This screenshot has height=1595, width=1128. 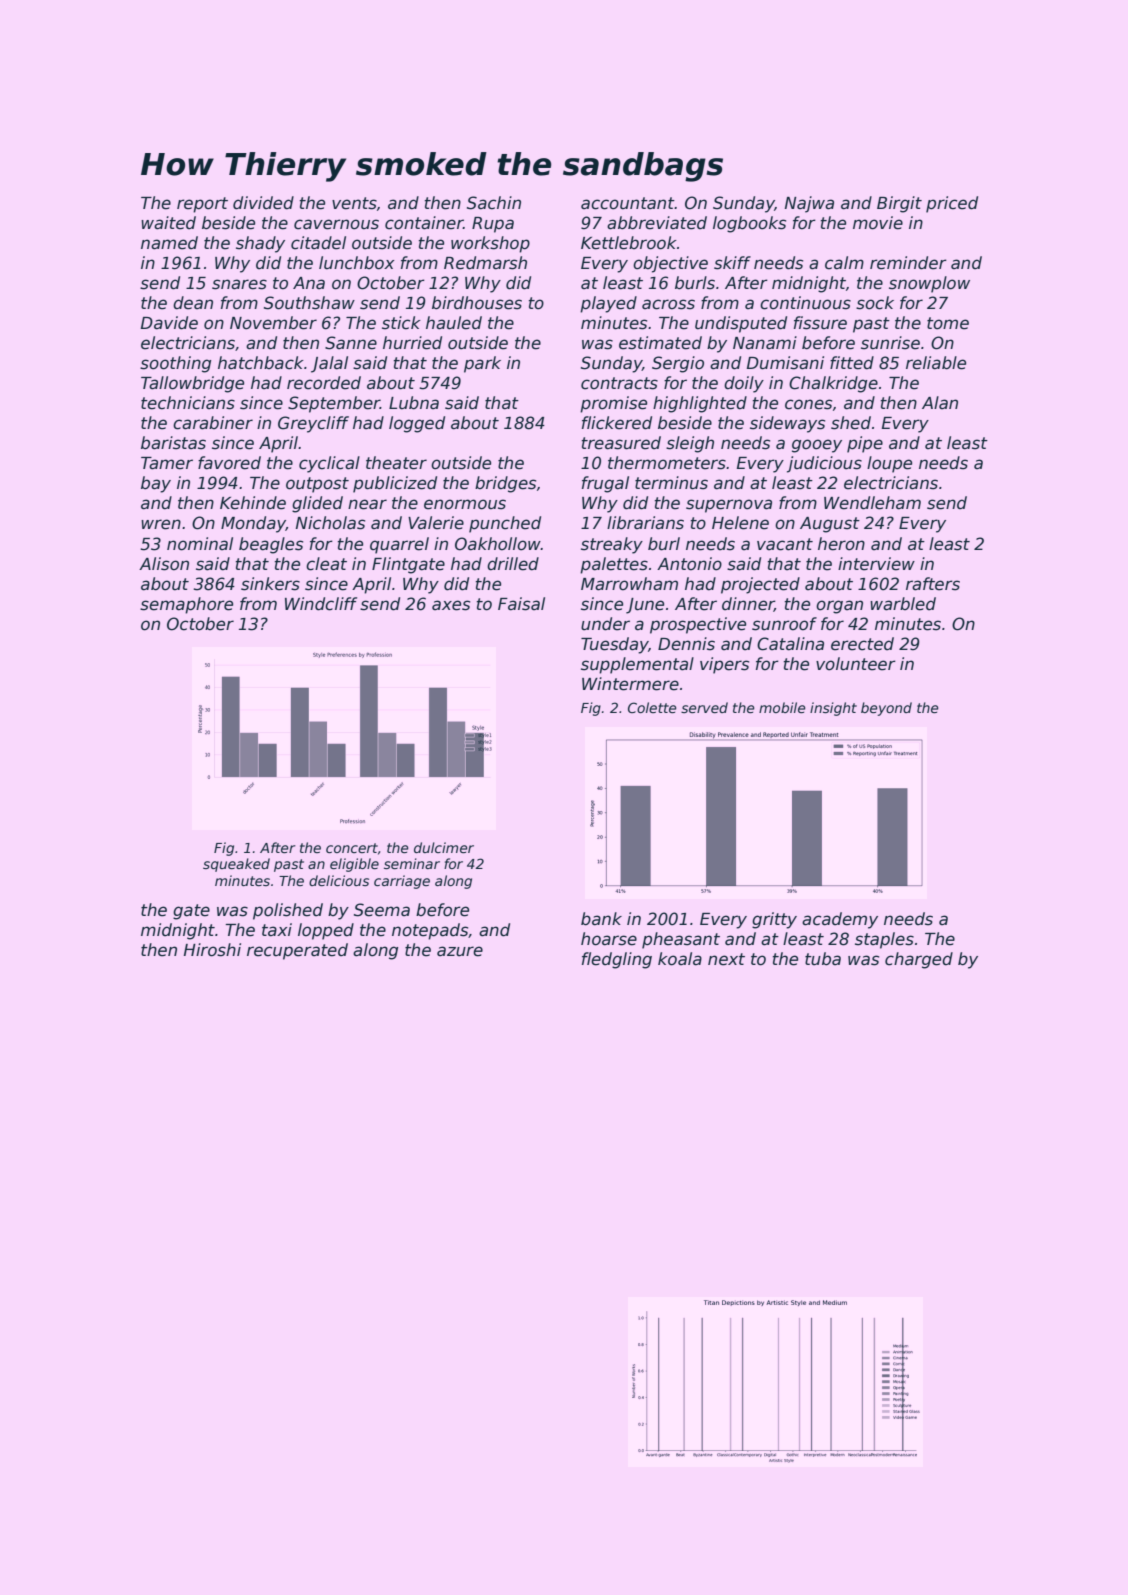 I want to click on Davide, so click(x=169, y=323).
